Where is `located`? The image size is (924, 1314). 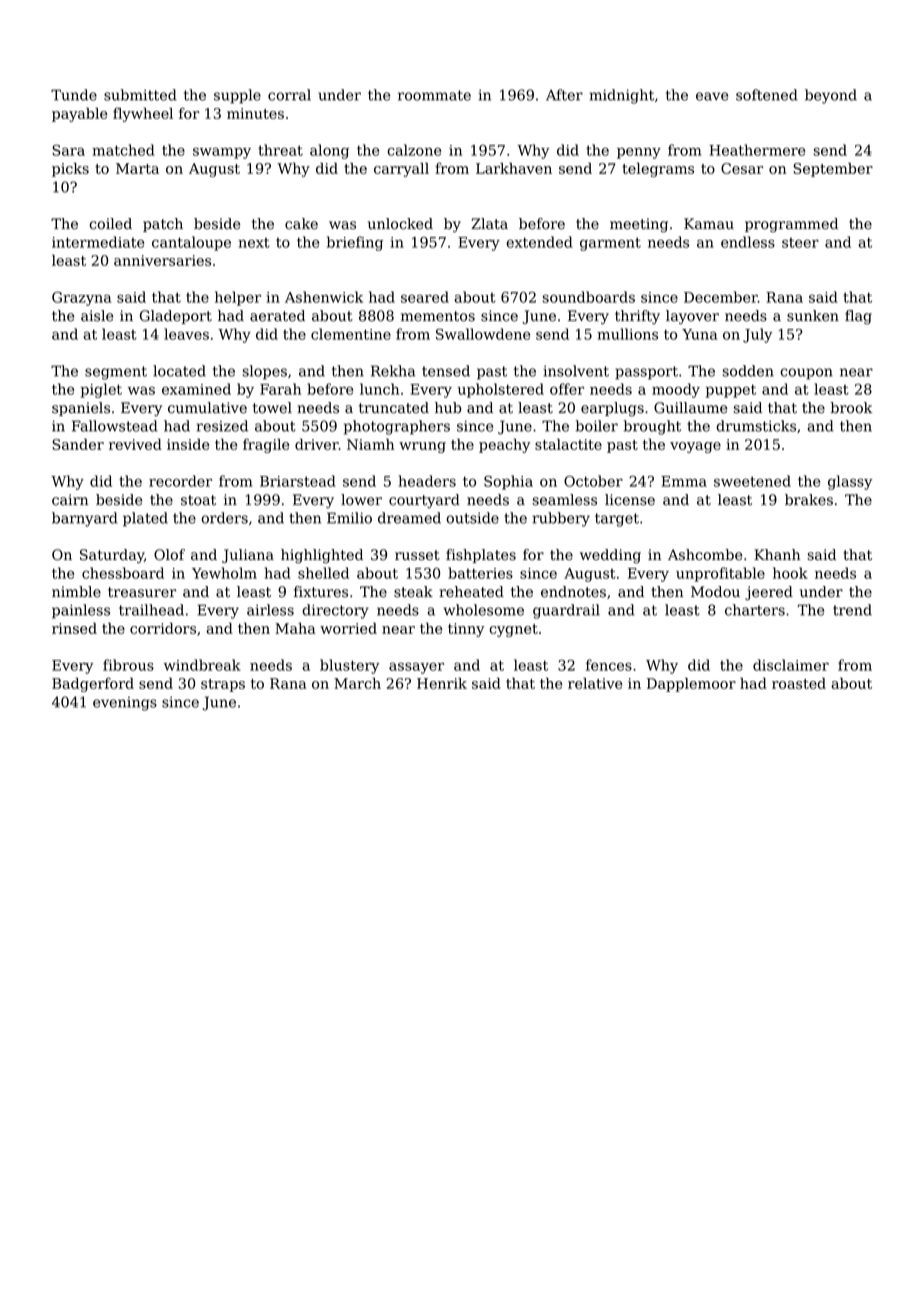
located is located at coordinates (179, 371).
